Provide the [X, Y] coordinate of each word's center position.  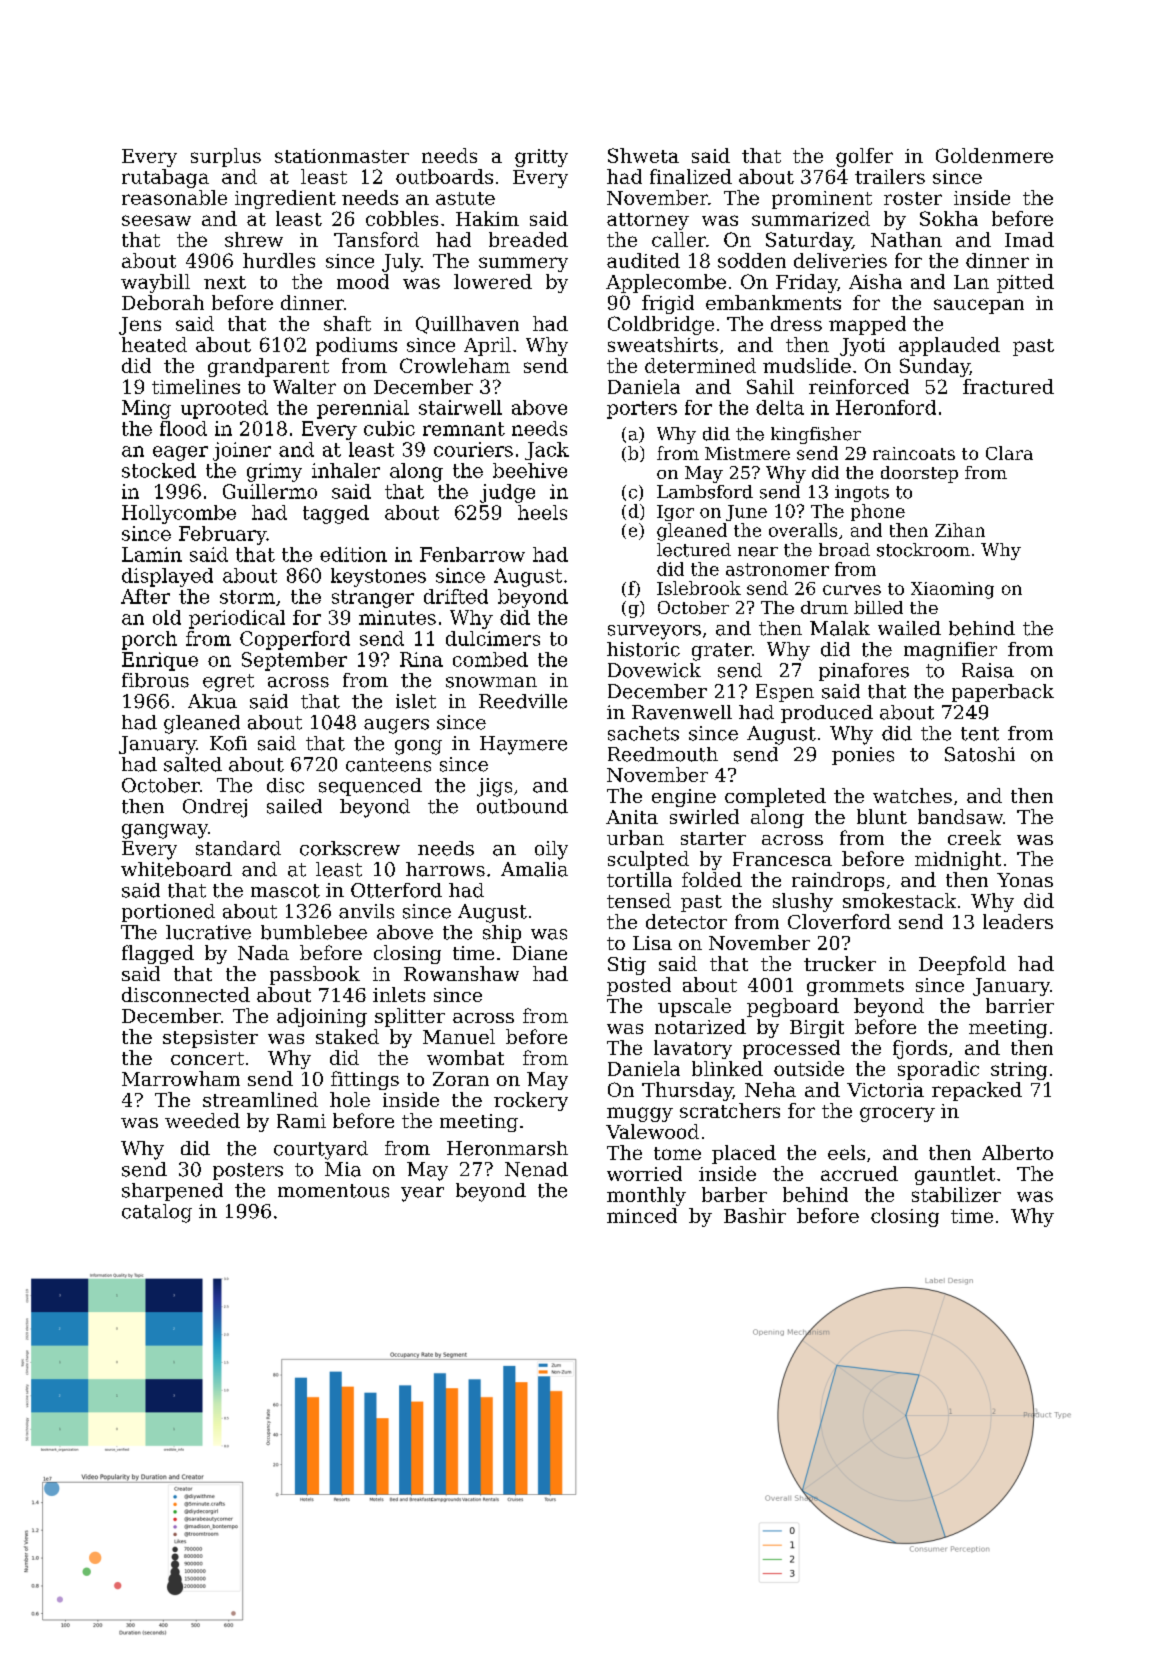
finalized [691, 176]
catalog [157, 1213]
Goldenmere [994, 155]
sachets [643, 733]
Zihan [960, 530]
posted [639, 986]
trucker [840, 963]
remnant [464, 429]
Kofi [228, 743]
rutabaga [165, 178]
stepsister [210, 1039]
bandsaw [960, 816]
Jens [140, 326]
